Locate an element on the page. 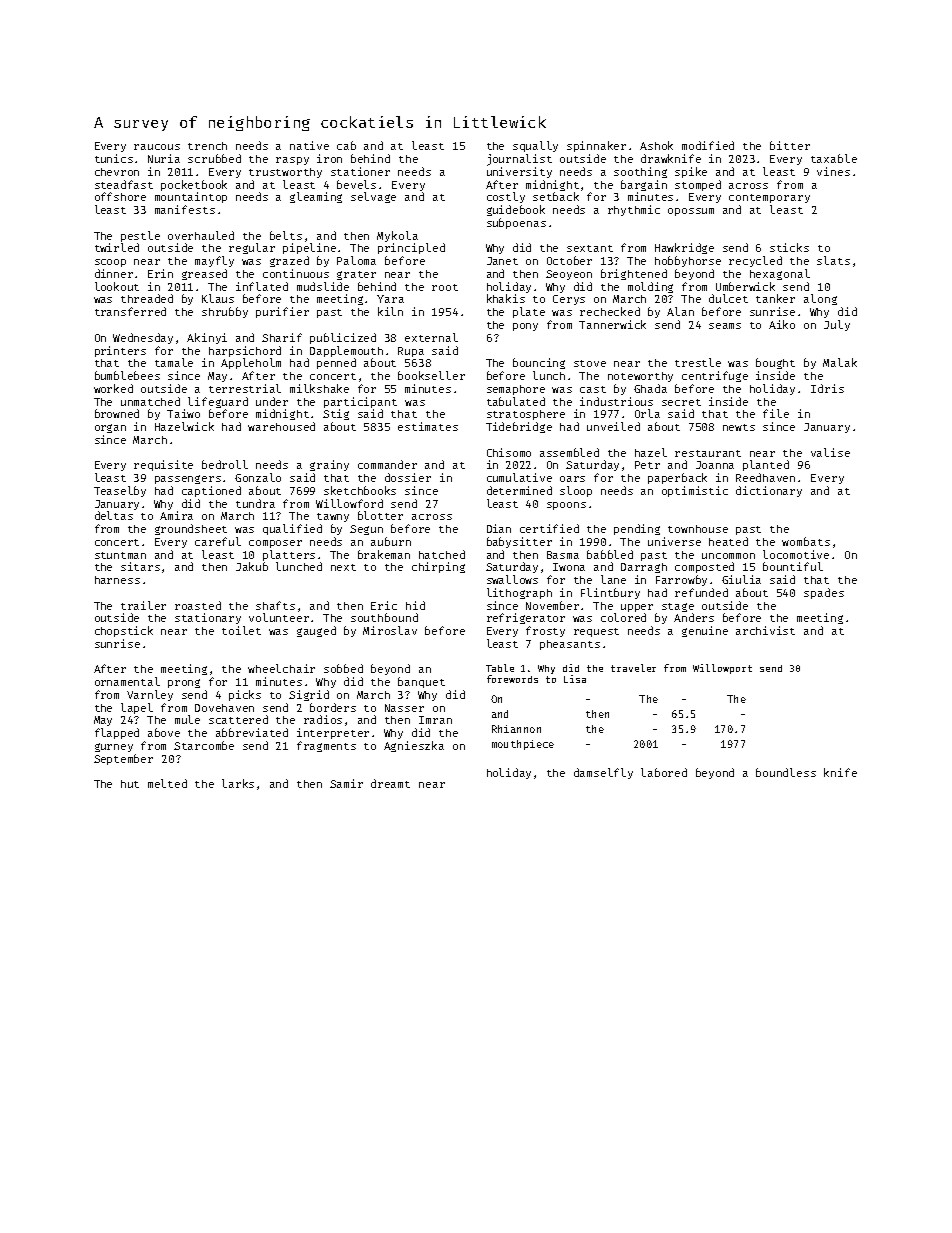 This image has height=1233, width=952. traveler is located at coordinates (633, 668).
